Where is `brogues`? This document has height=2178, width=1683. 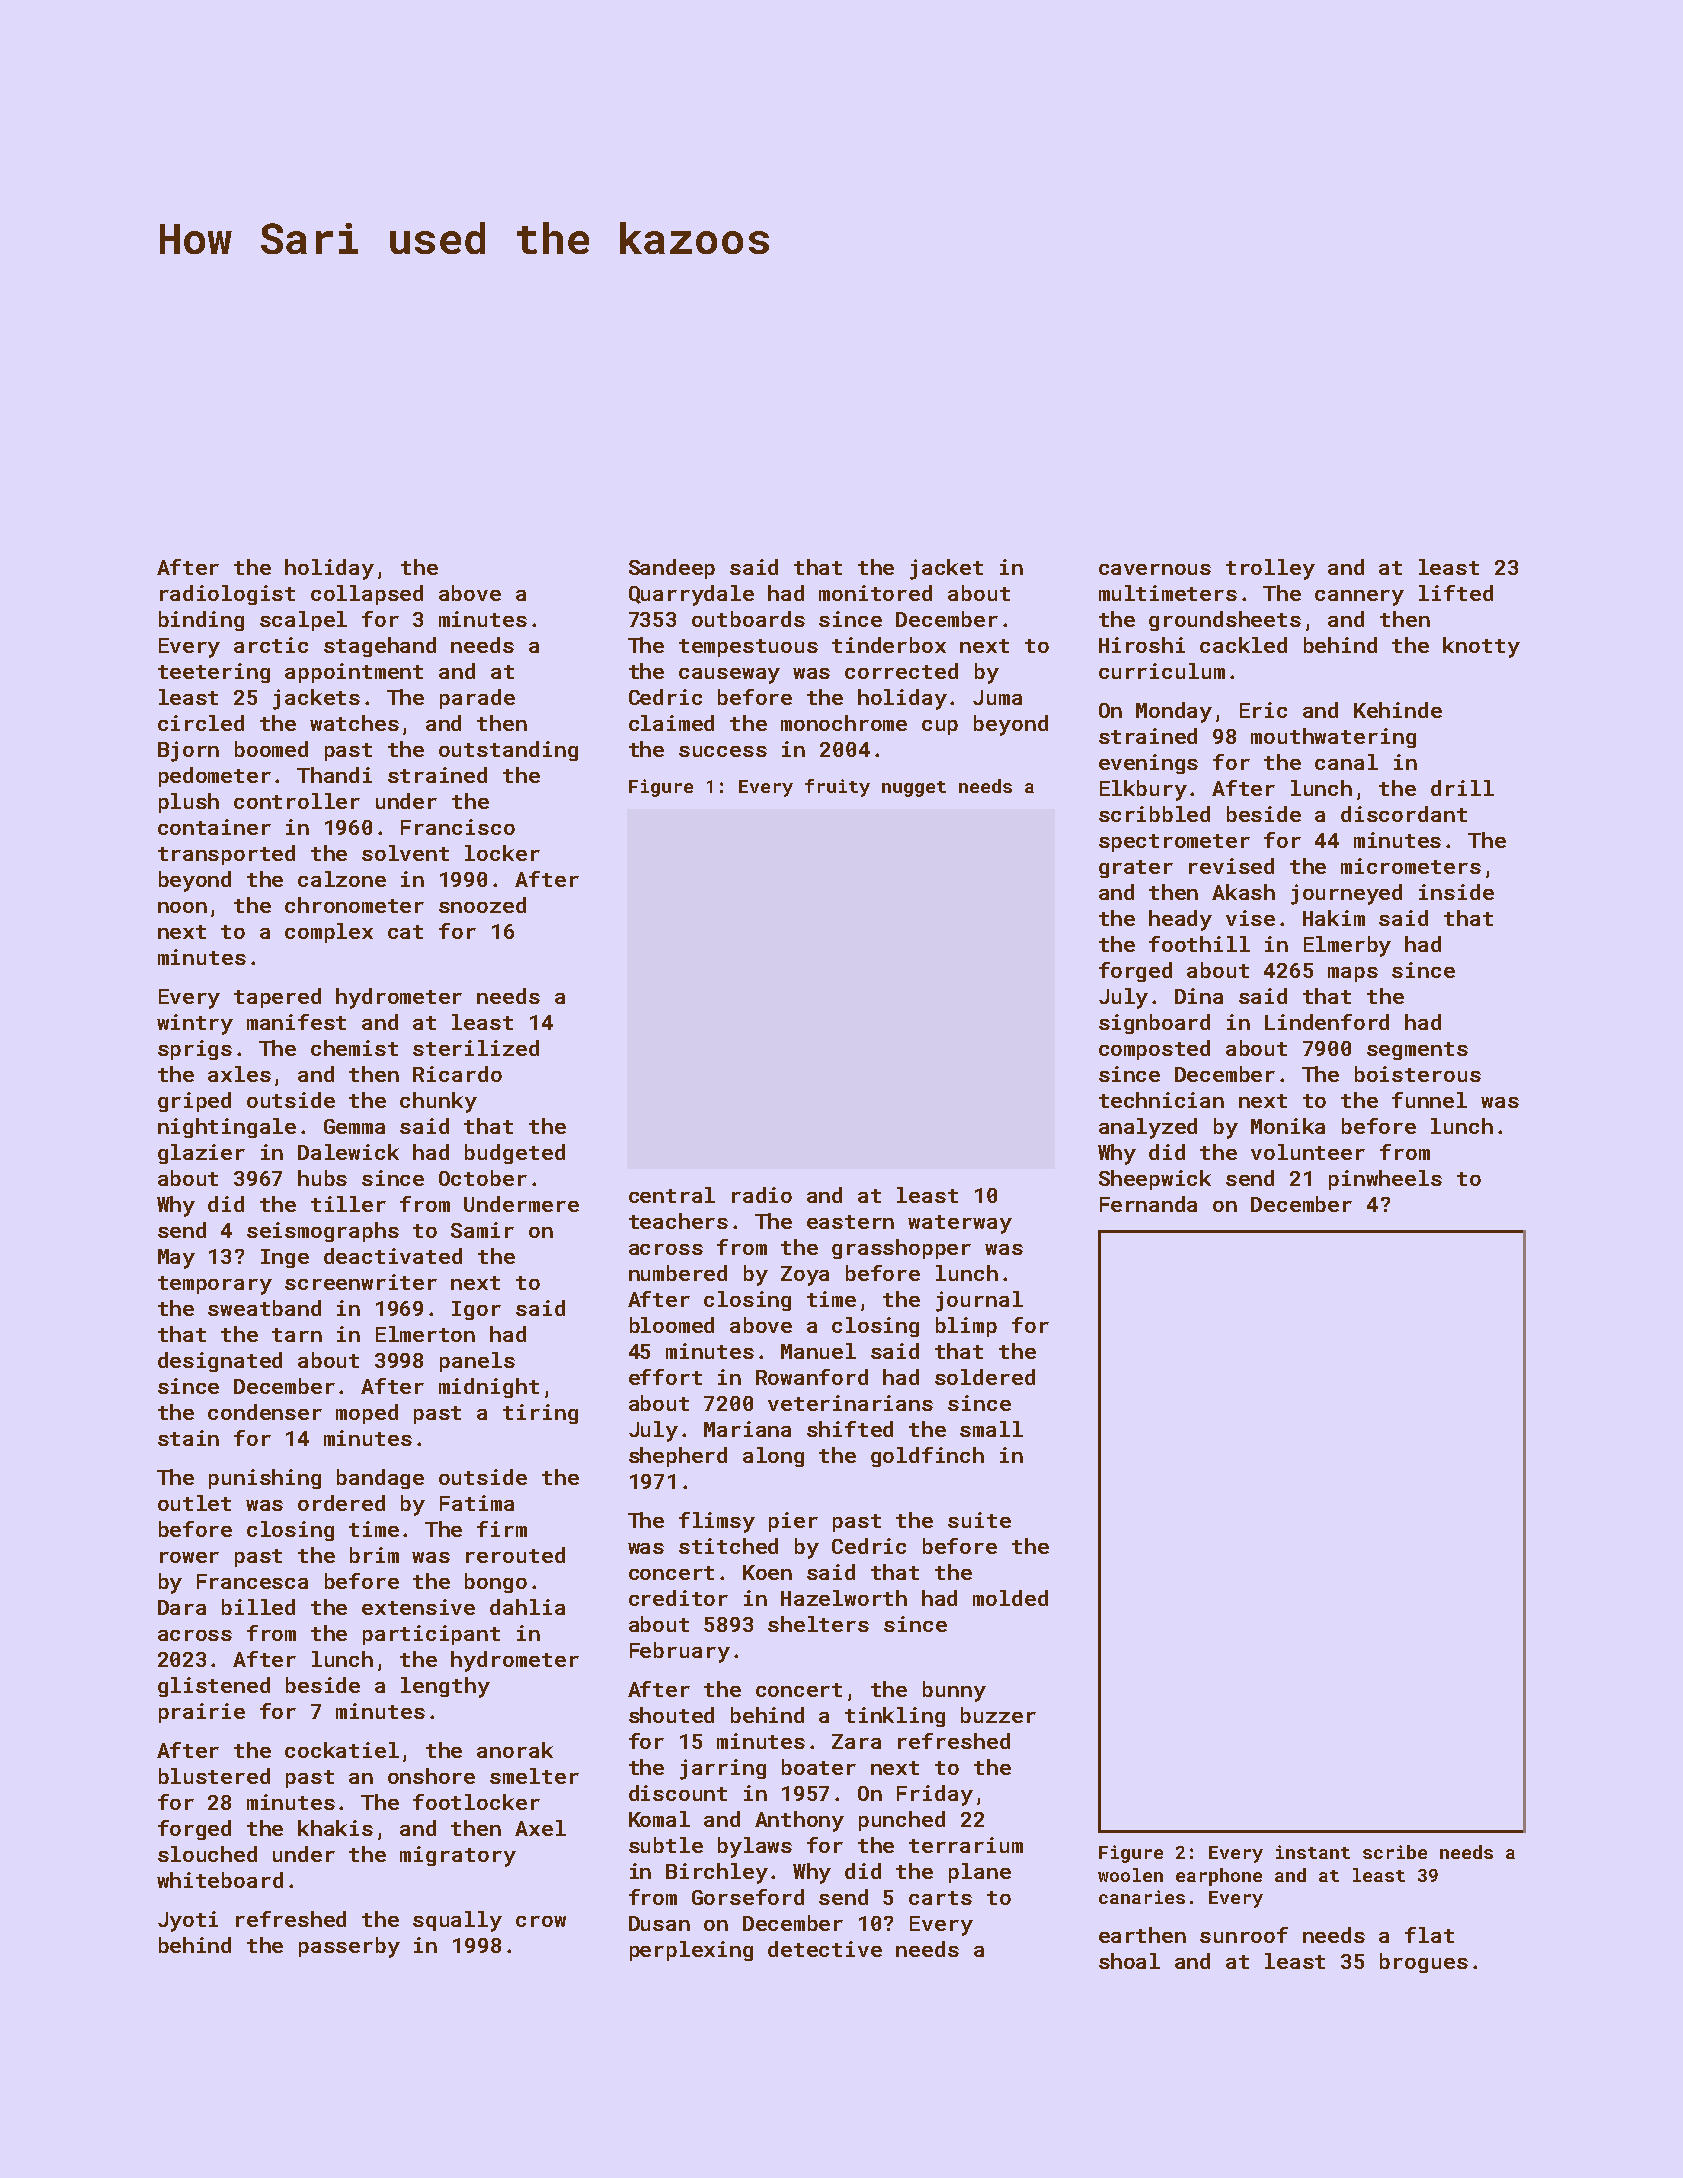
brogues is located at coordinates (1424, 1963).
